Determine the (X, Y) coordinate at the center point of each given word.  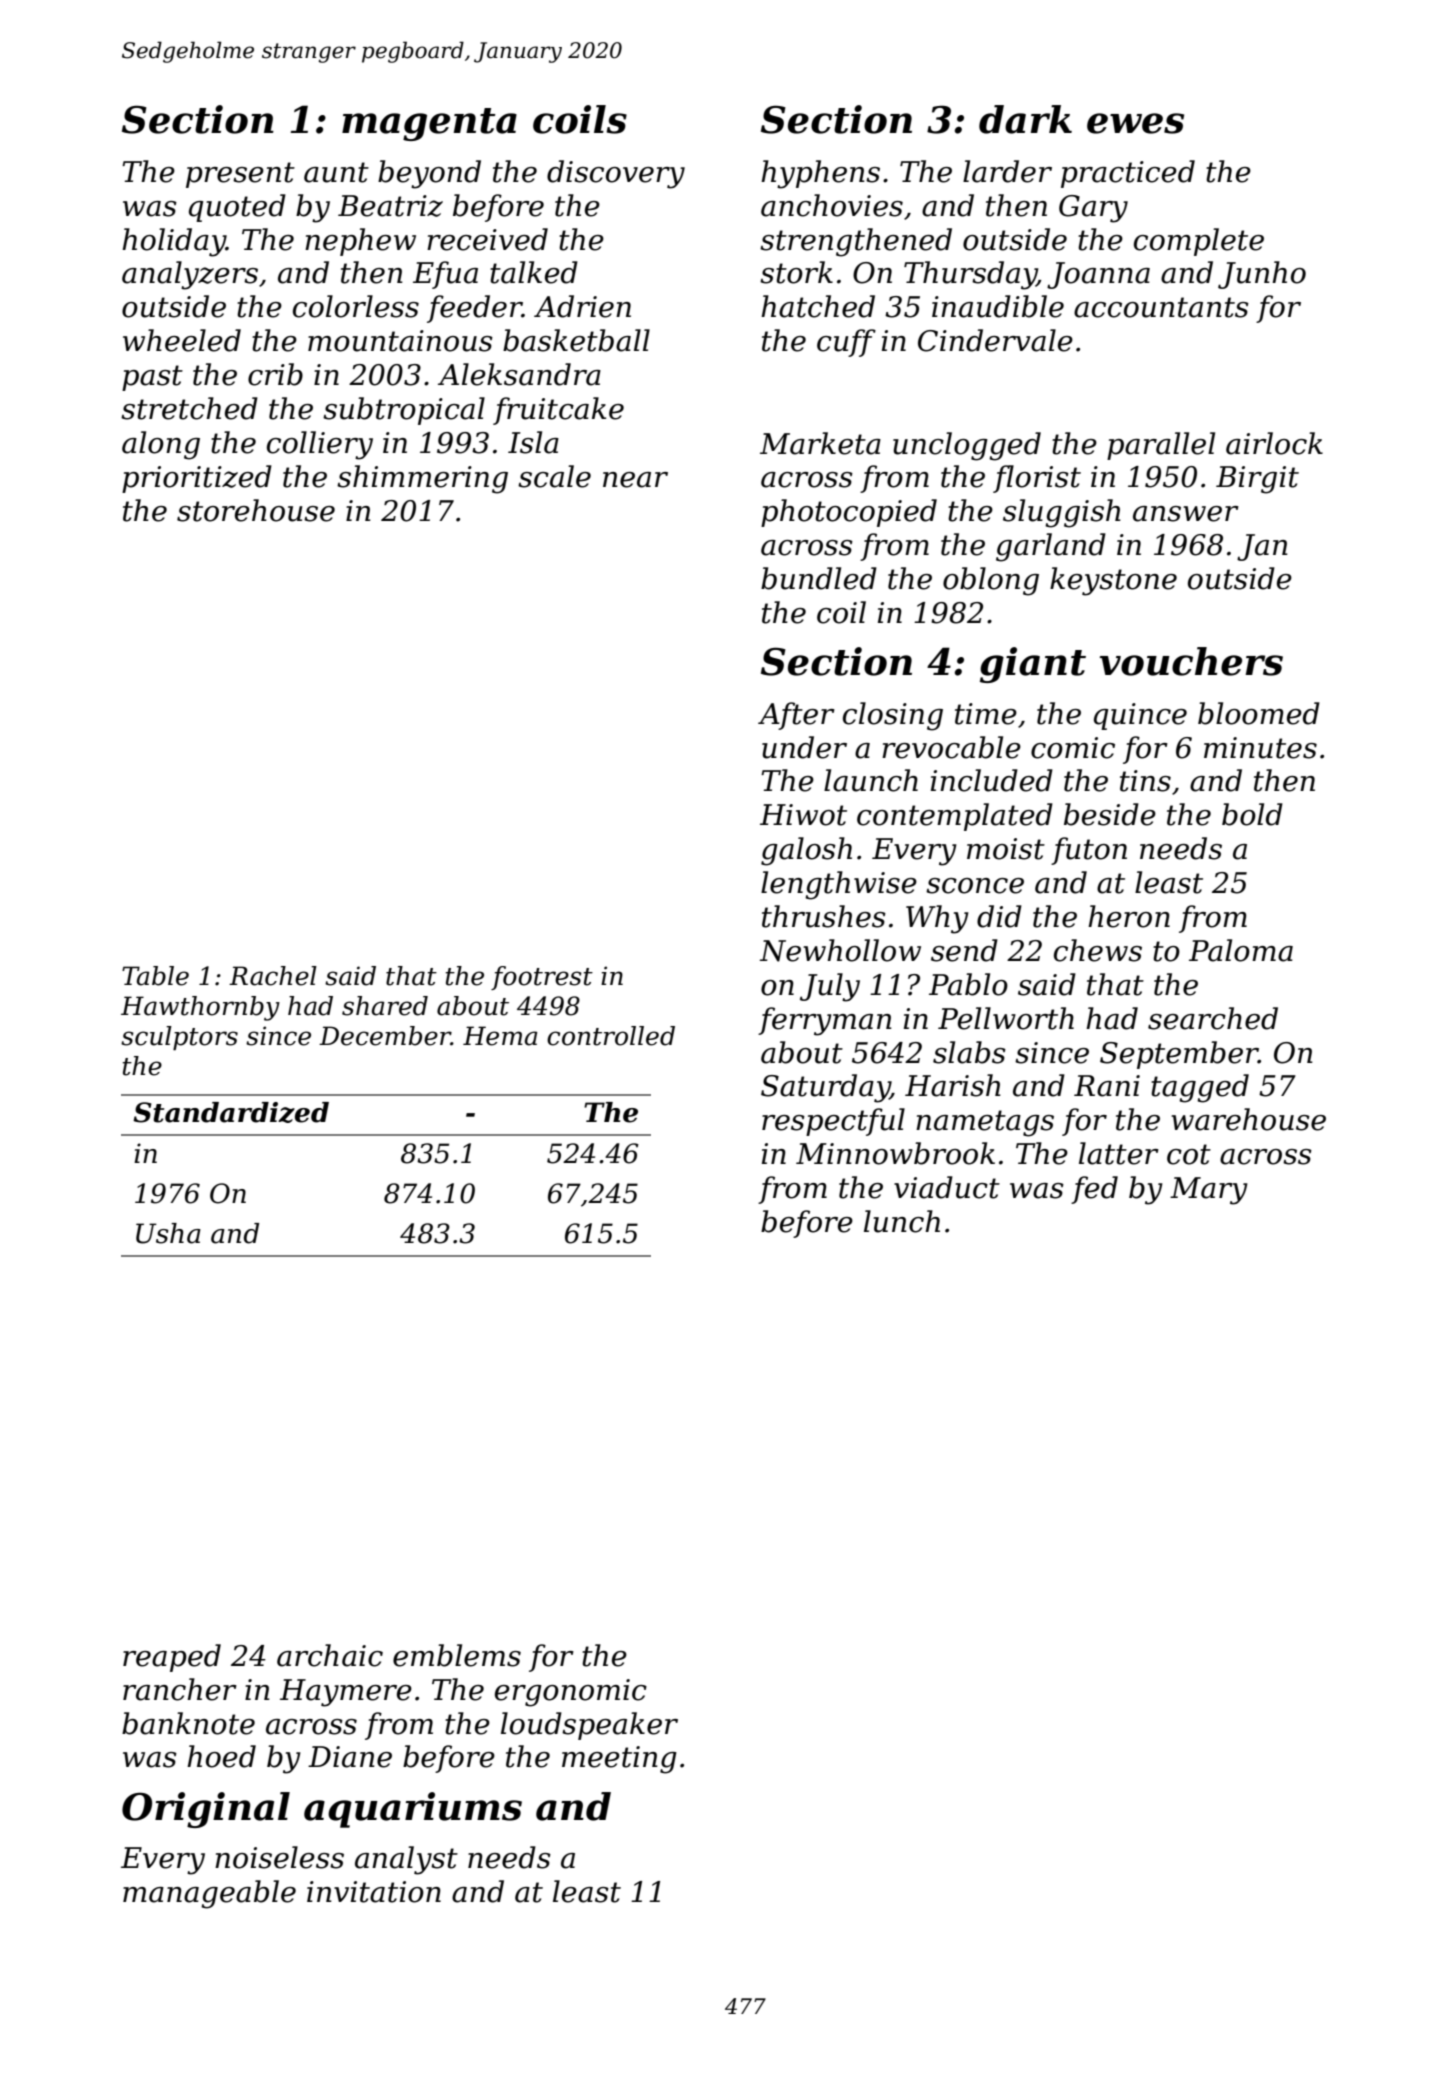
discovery (616, 174)
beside (1110, 814)
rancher (180, 1689)
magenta (429, 124)
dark (1025, 119)
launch (871, 780)
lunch (902, 1221)
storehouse (256, 510)
